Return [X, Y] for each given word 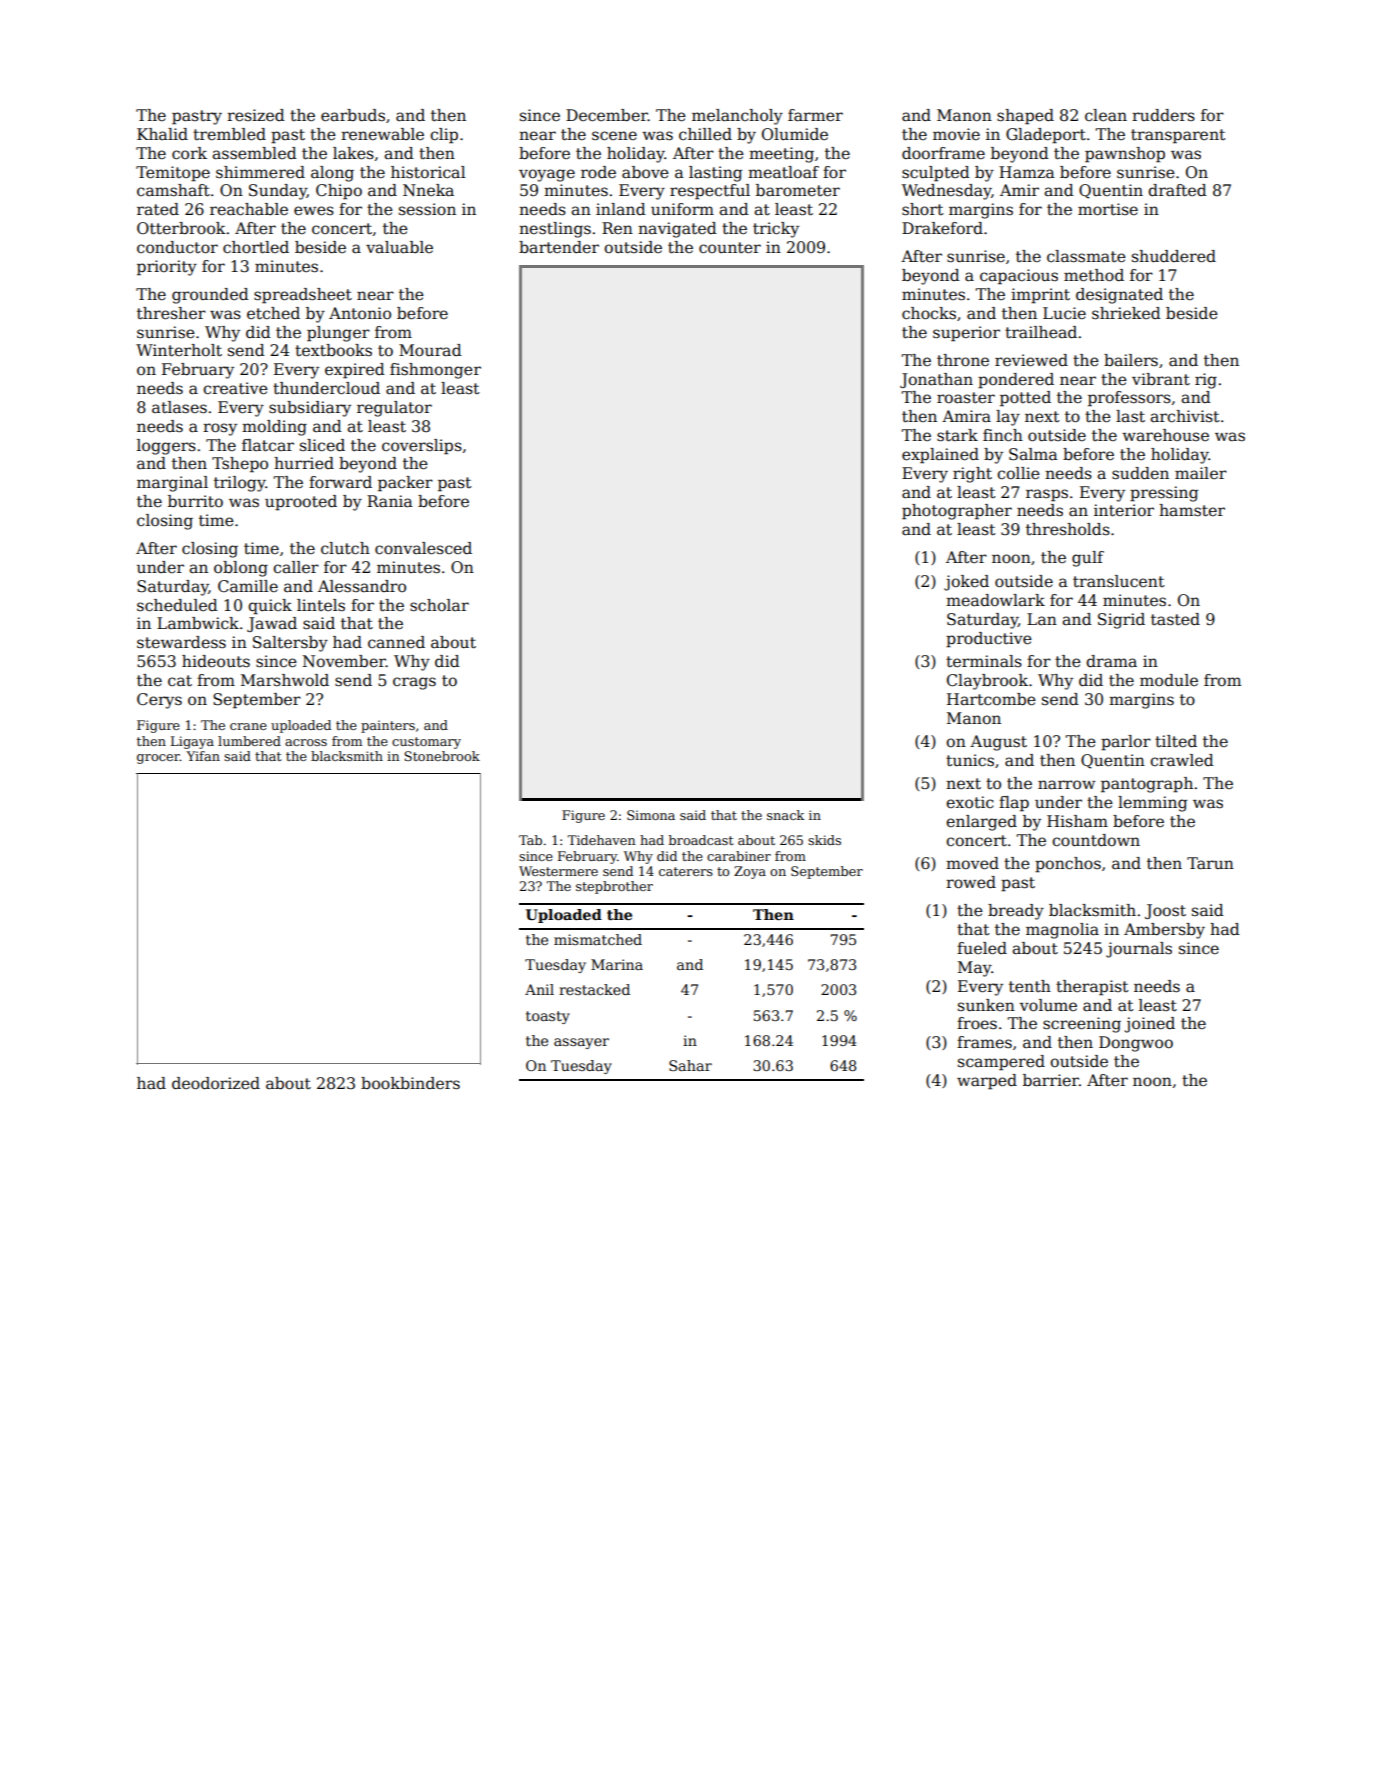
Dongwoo [1136, 1044]
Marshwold [285, 680]
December [607, 115]
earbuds [353, 115]
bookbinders [410, 1083]
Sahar [690, 1065]
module [1169, 680]
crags [414, 683]
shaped [1025, 117]
